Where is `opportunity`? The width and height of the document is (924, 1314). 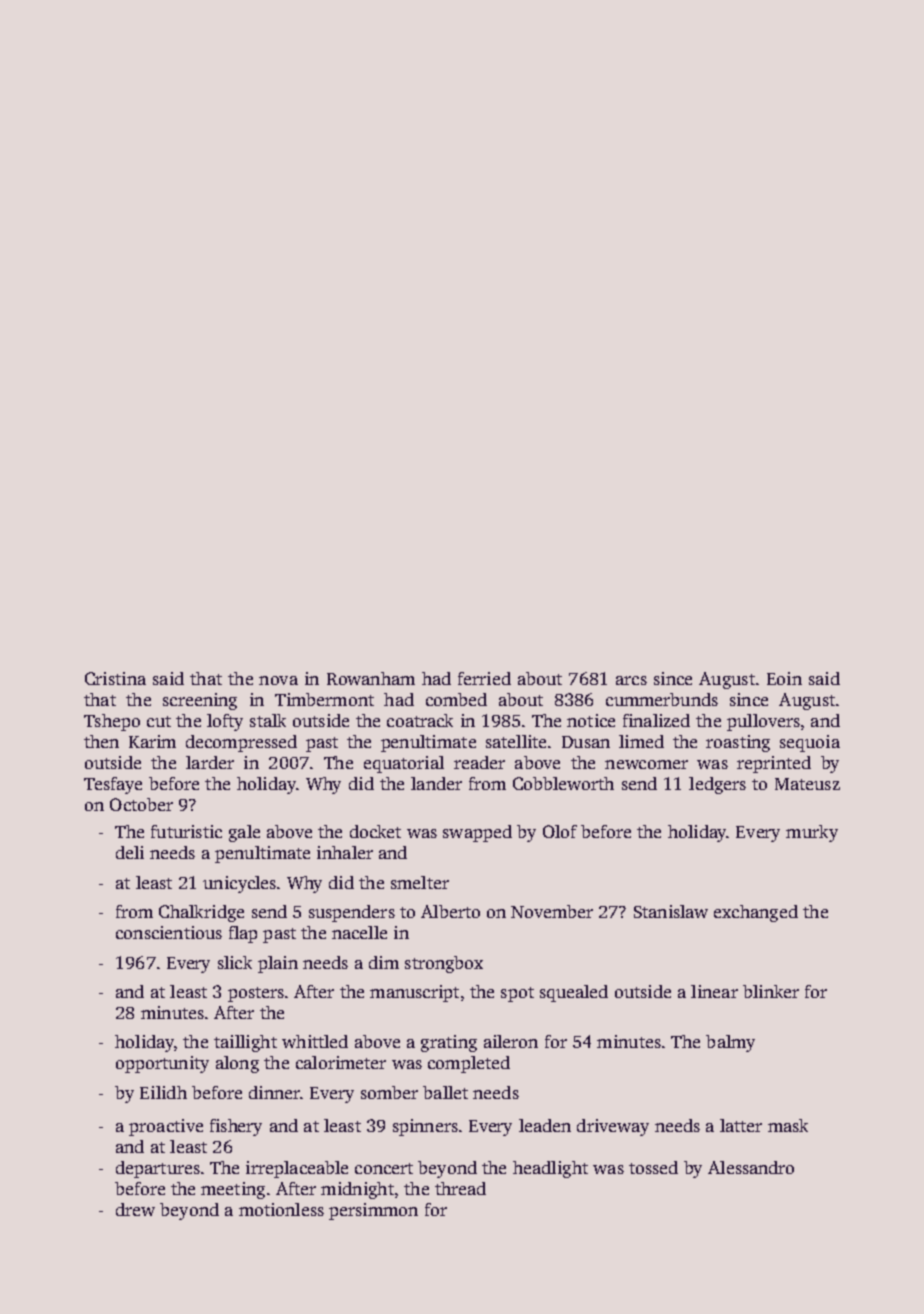
opportunity is located at coordinates (162, 1064).
